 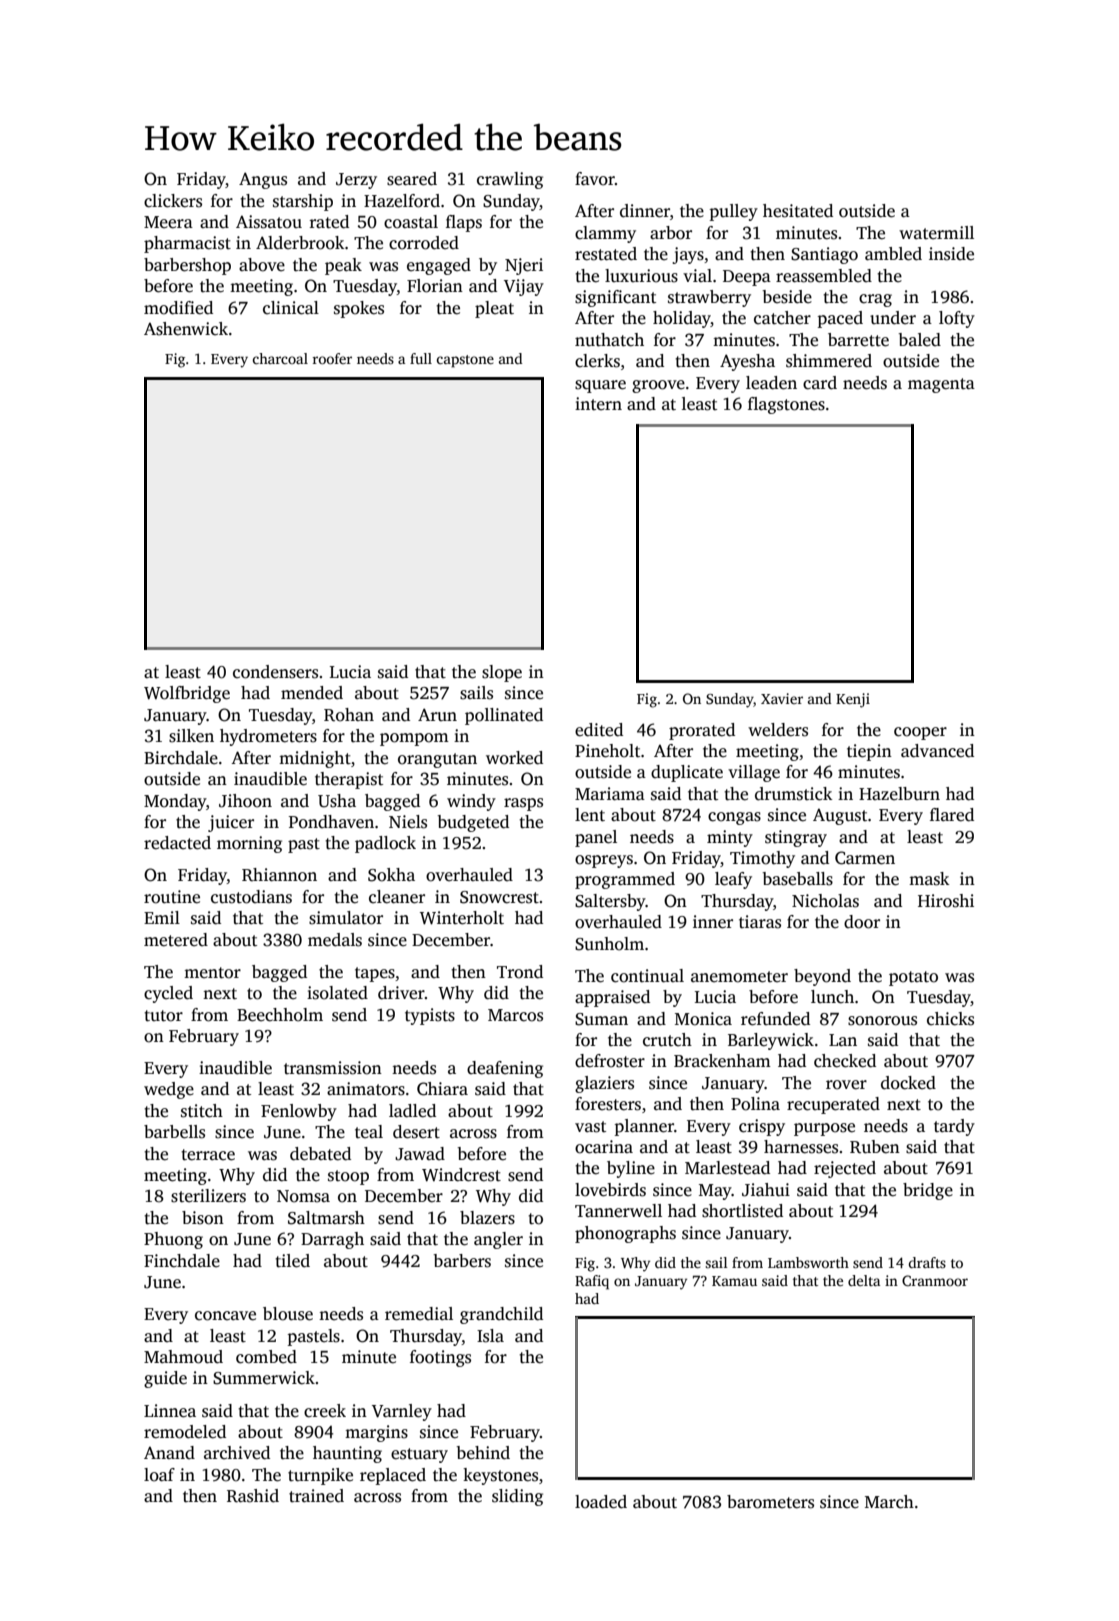 I want to click on crawling, so click(x=510, y=180).
